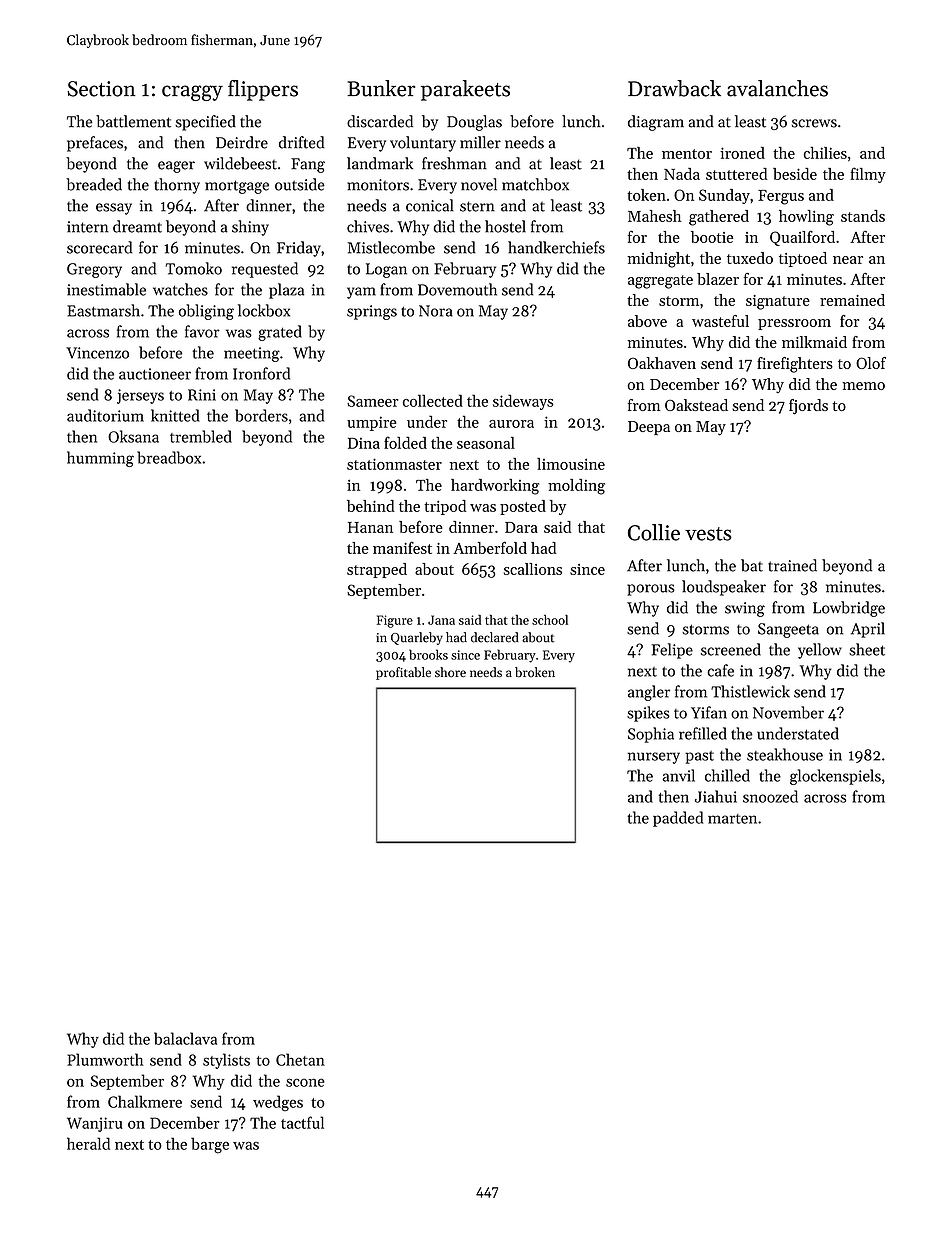  Describe the element at coordinates (169, 457) in the document. I see `breadbox` at that location.
